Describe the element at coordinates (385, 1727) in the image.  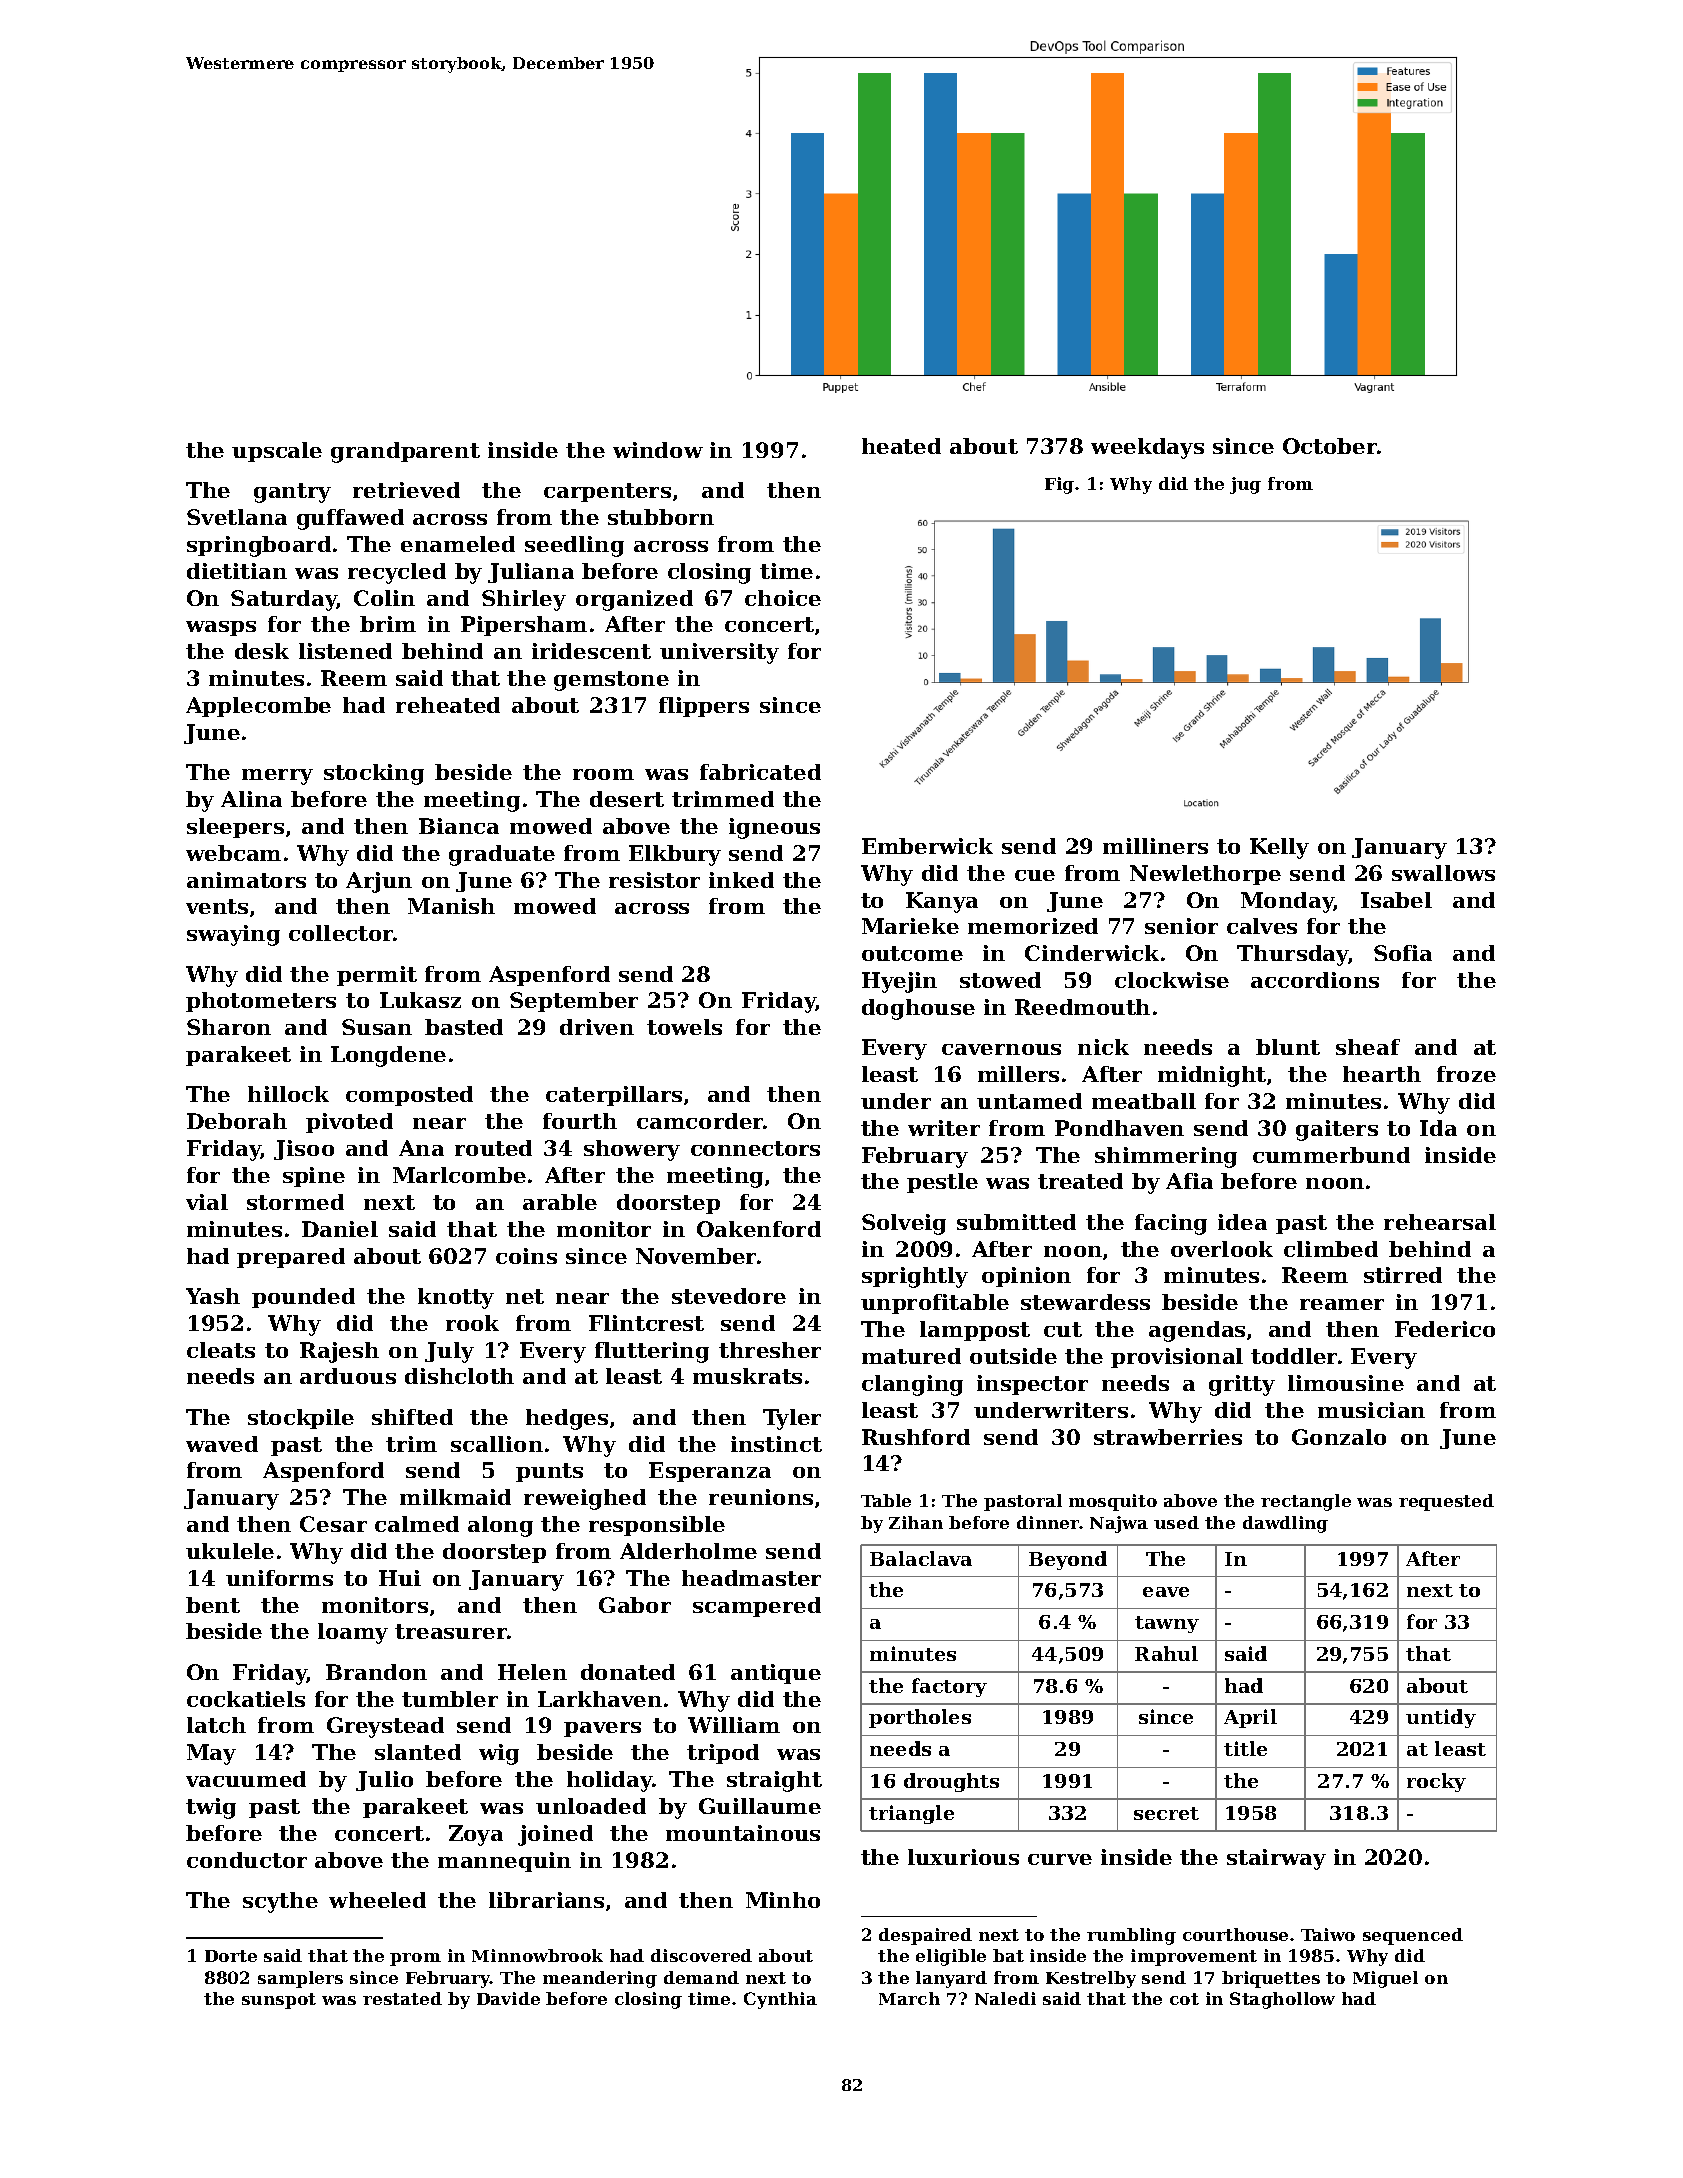
I see `Greystead` at that location.
